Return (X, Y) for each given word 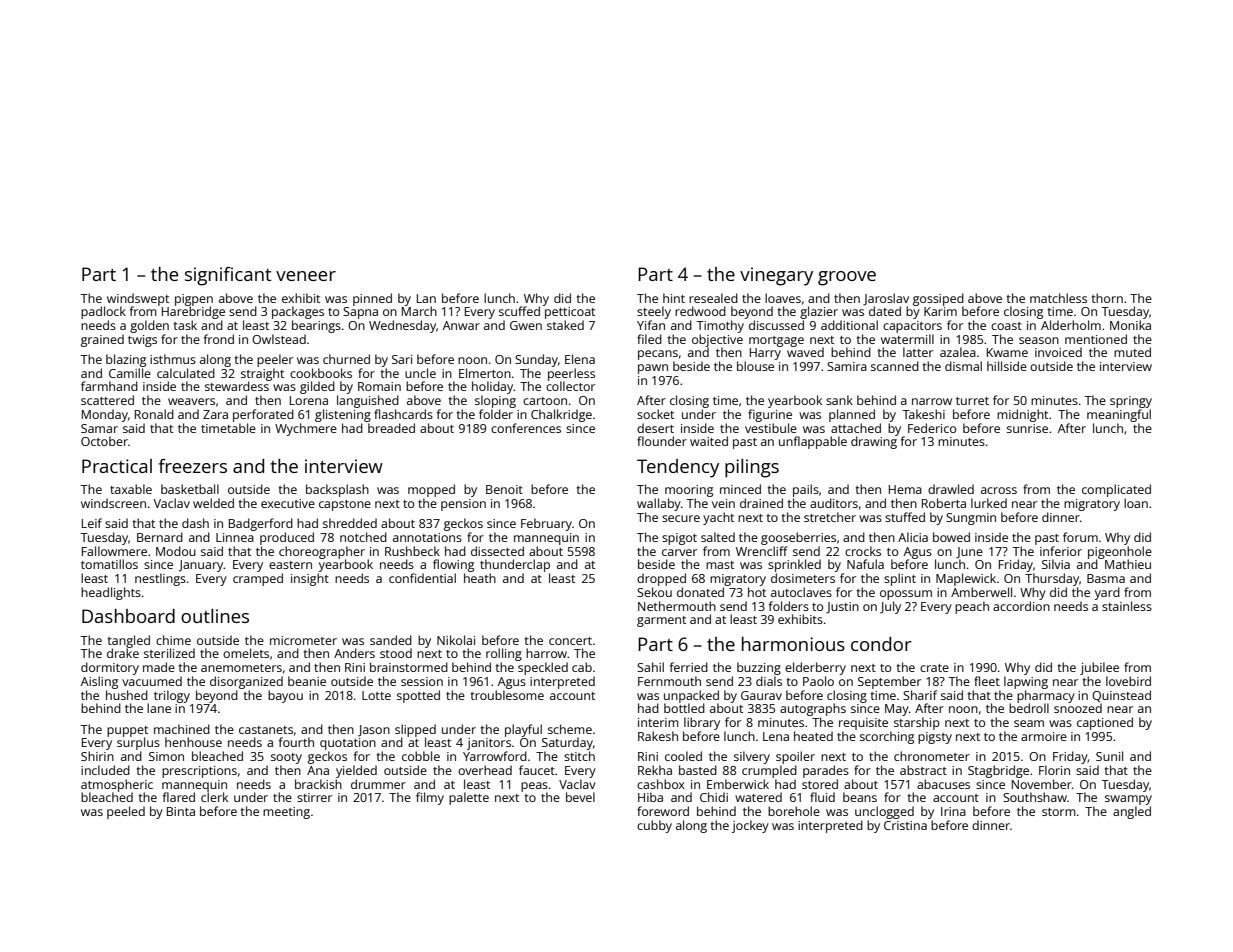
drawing (874, 442)
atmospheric (117, 785)
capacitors (912, 327)
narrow (932, 401)
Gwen (526, 325)
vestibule (771, 428)
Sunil (1109, 756)
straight (262, 374)
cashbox (661, 784)
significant (228, 276)
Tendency (678, 468)
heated (813, 736)
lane (159, 708)
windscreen (113, 503)
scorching (887, 737)
